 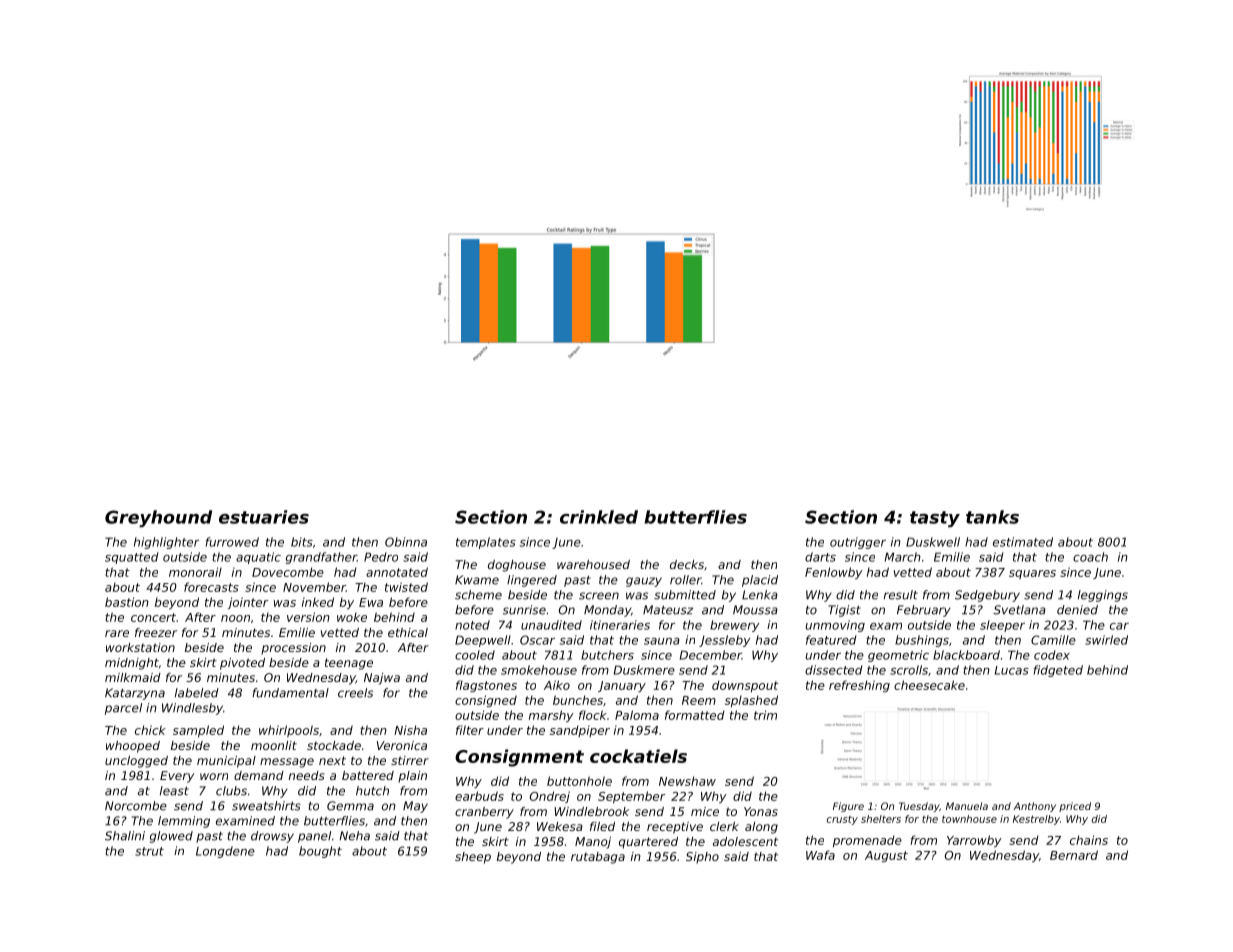 What do you see at coordinates (355, 693) in the screenshot?
I see `creels` at bounding box center [355, 693].
